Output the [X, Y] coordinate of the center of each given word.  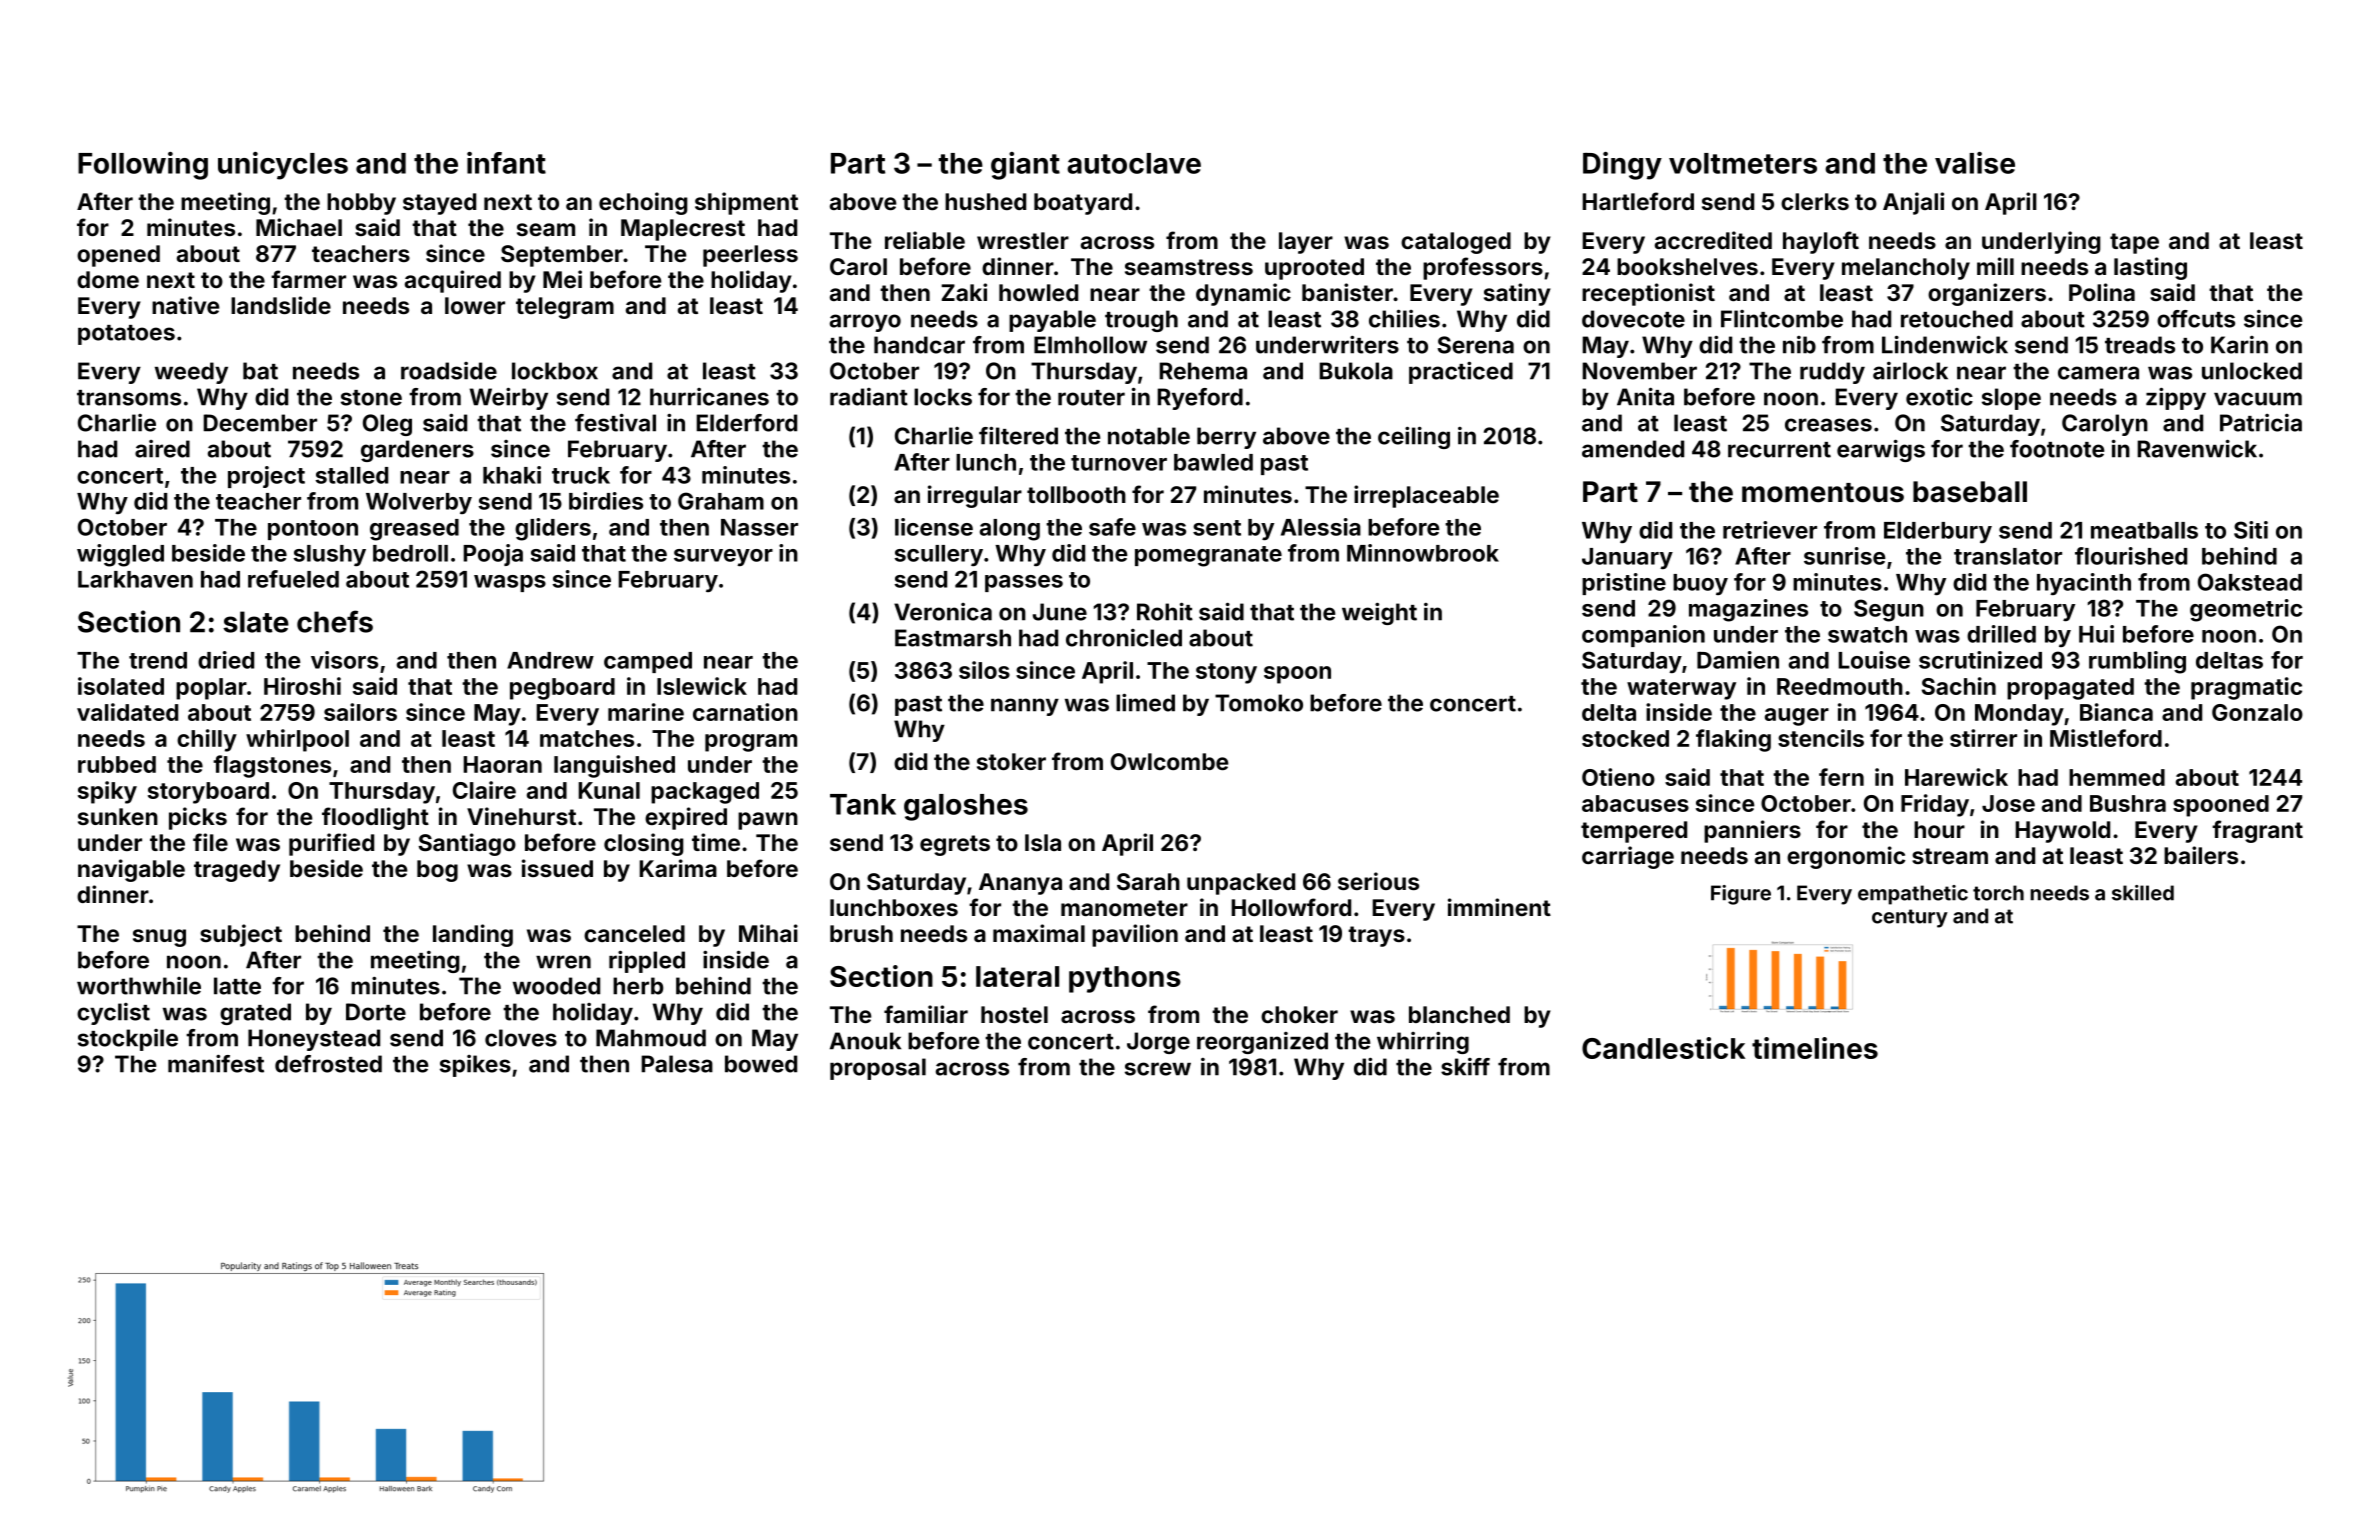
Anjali [1913, 203]
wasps [510, 583]
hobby [361, 204]
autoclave [1134, 163]
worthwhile [139, 986]
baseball [1970, 492]
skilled [2143, 893]
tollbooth [1076, 494]
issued [557, 868]
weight [1379, 613]
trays [1376, 936]
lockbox [555, 371]
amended [1633, 449]
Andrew [550, 660]
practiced [1461, 372]
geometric [2246, 610]
